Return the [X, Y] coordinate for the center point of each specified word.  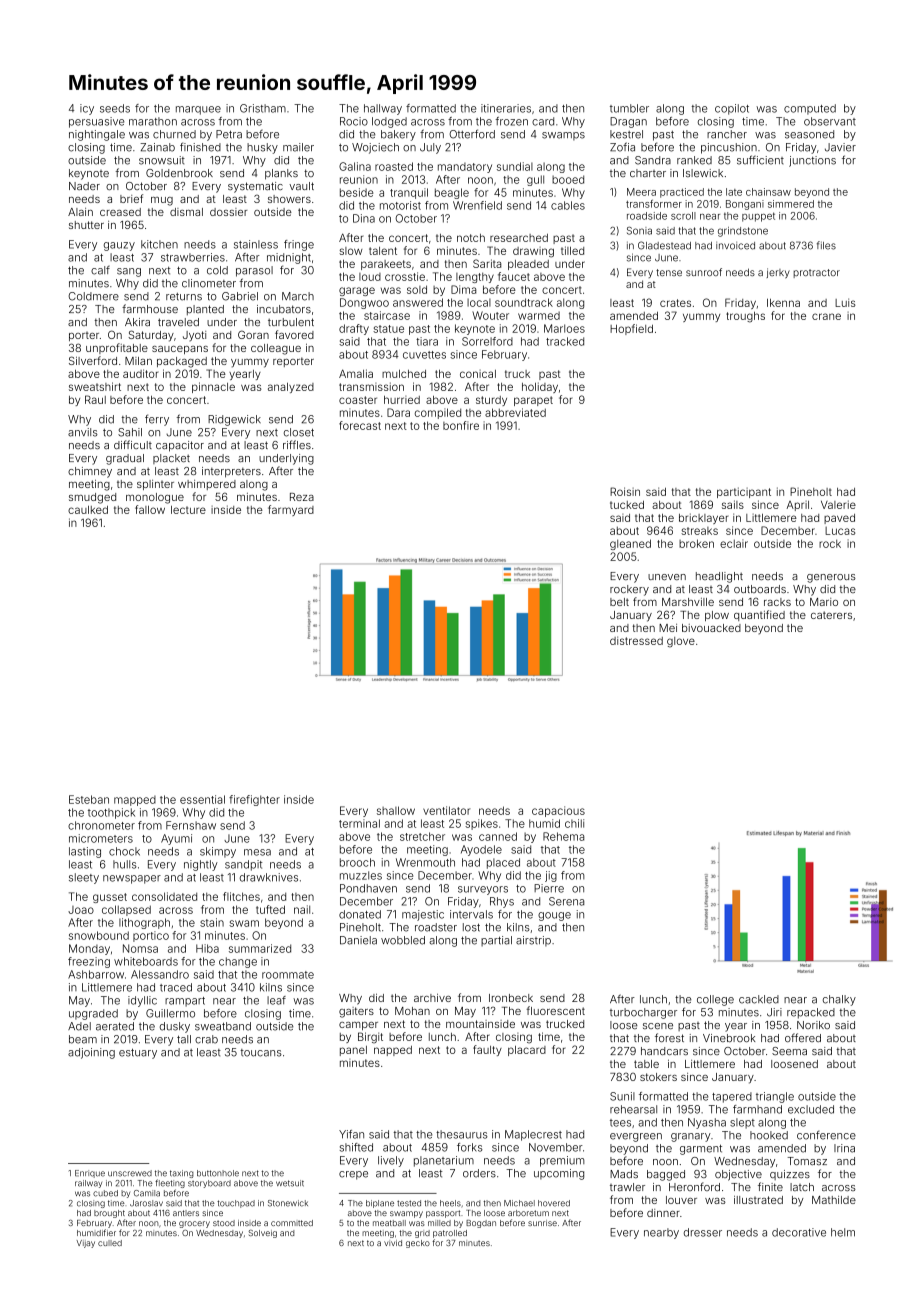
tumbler [629, 108]
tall [184, 1039]
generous [831, 578]
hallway [383, 109]
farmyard [291, 510]
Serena [566, 901]
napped [393, 1051]
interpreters [231, 472]
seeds [115, 108]
